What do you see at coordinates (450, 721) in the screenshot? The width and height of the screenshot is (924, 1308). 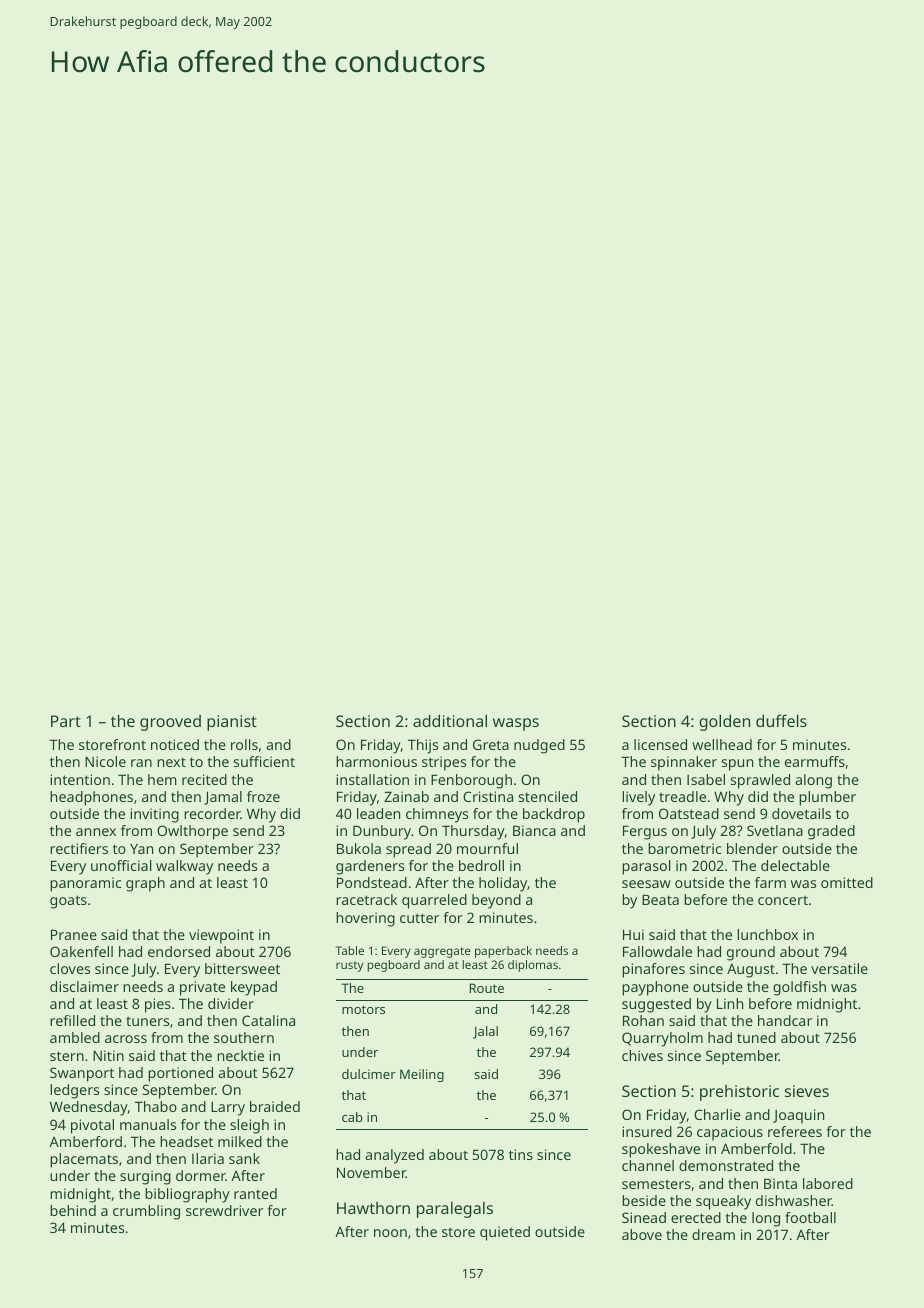 I see `additional` at bounding box center [450, 721].
